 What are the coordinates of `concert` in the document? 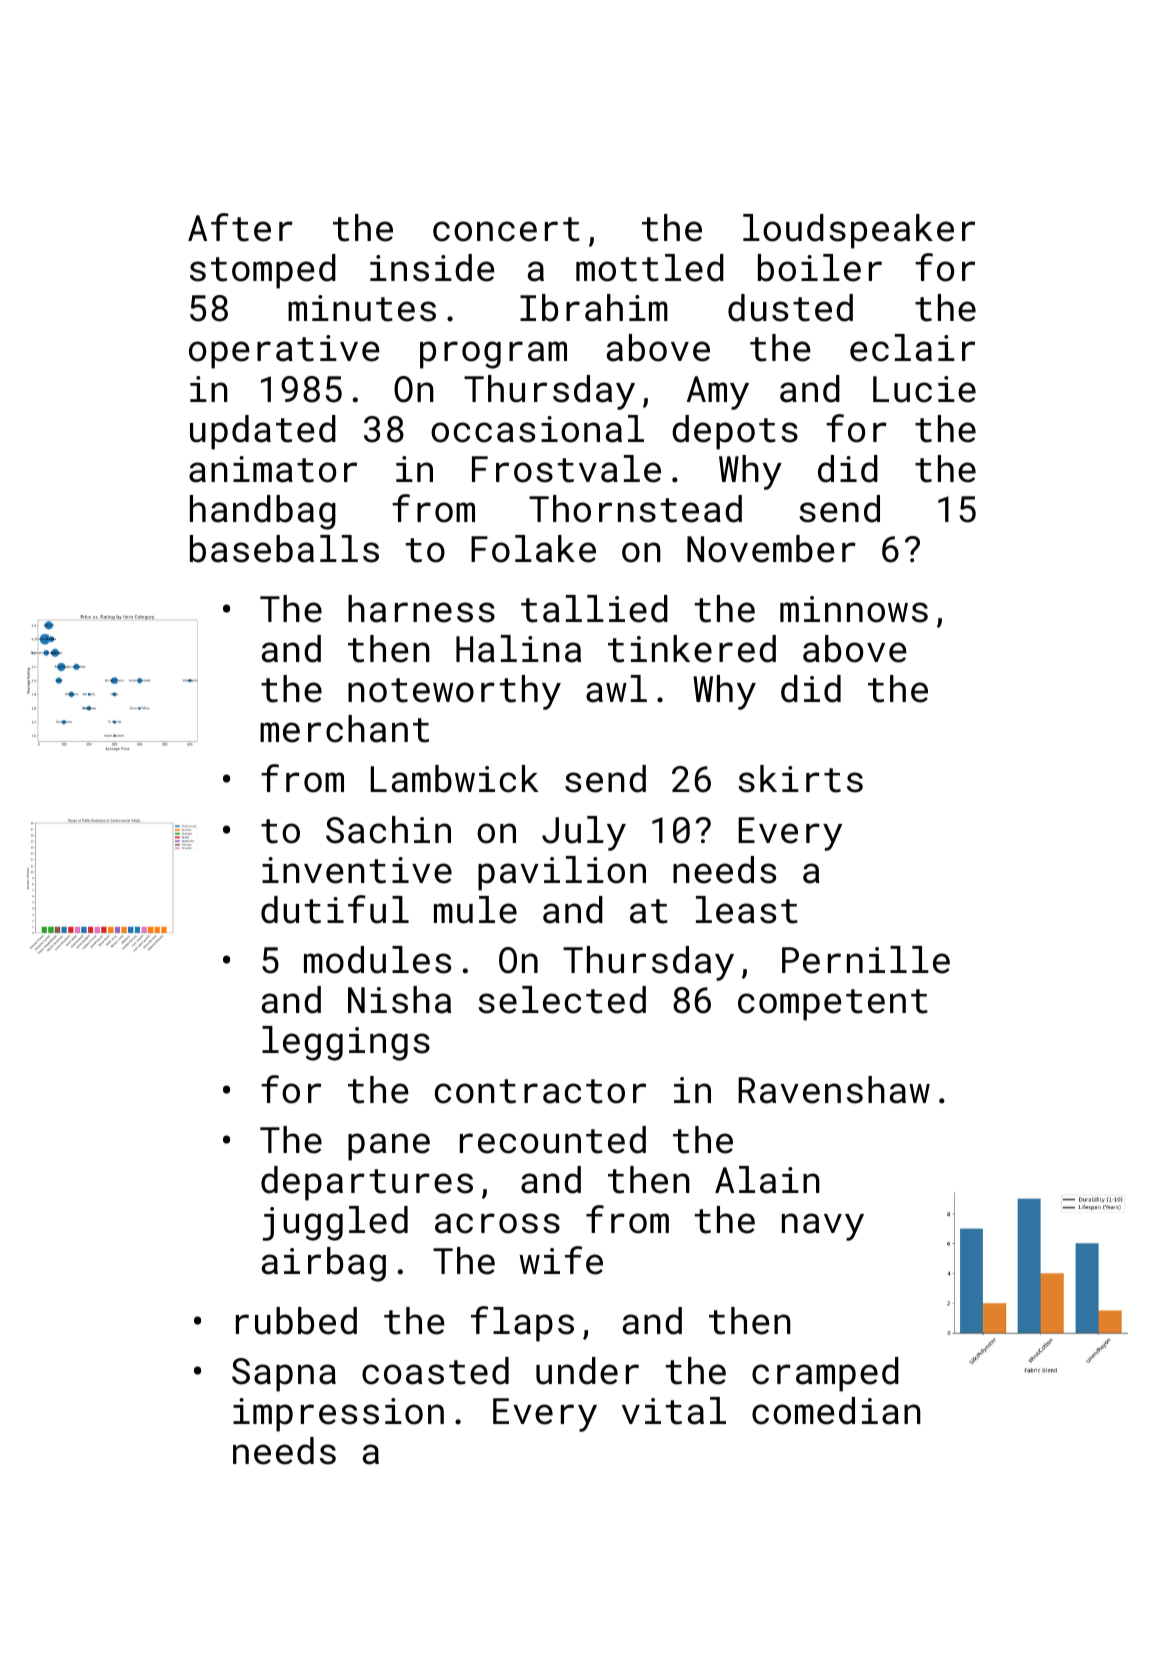 It's located at (506, 229).
